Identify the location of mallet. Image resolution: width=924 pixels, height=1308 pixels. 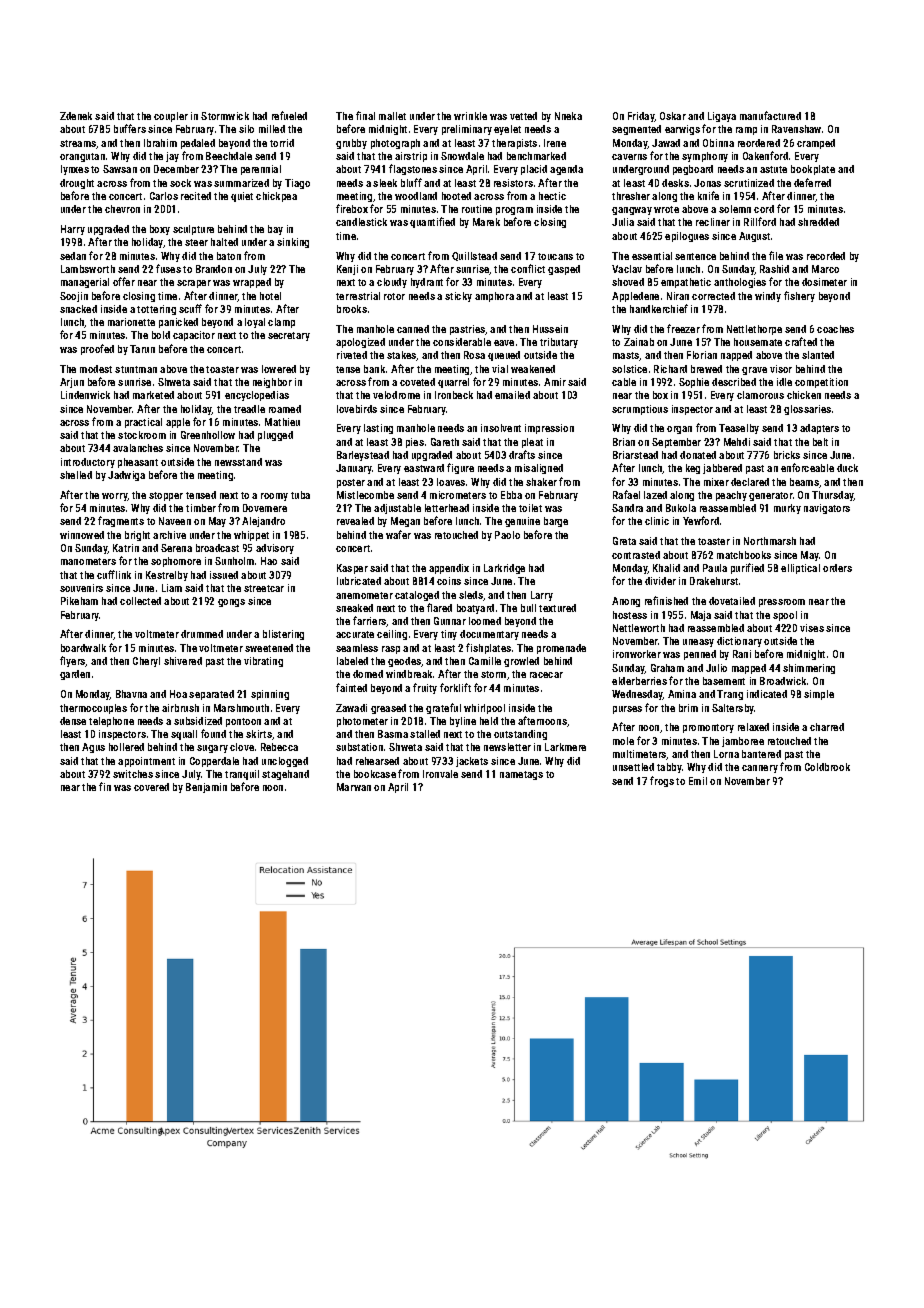
(392, 116).
